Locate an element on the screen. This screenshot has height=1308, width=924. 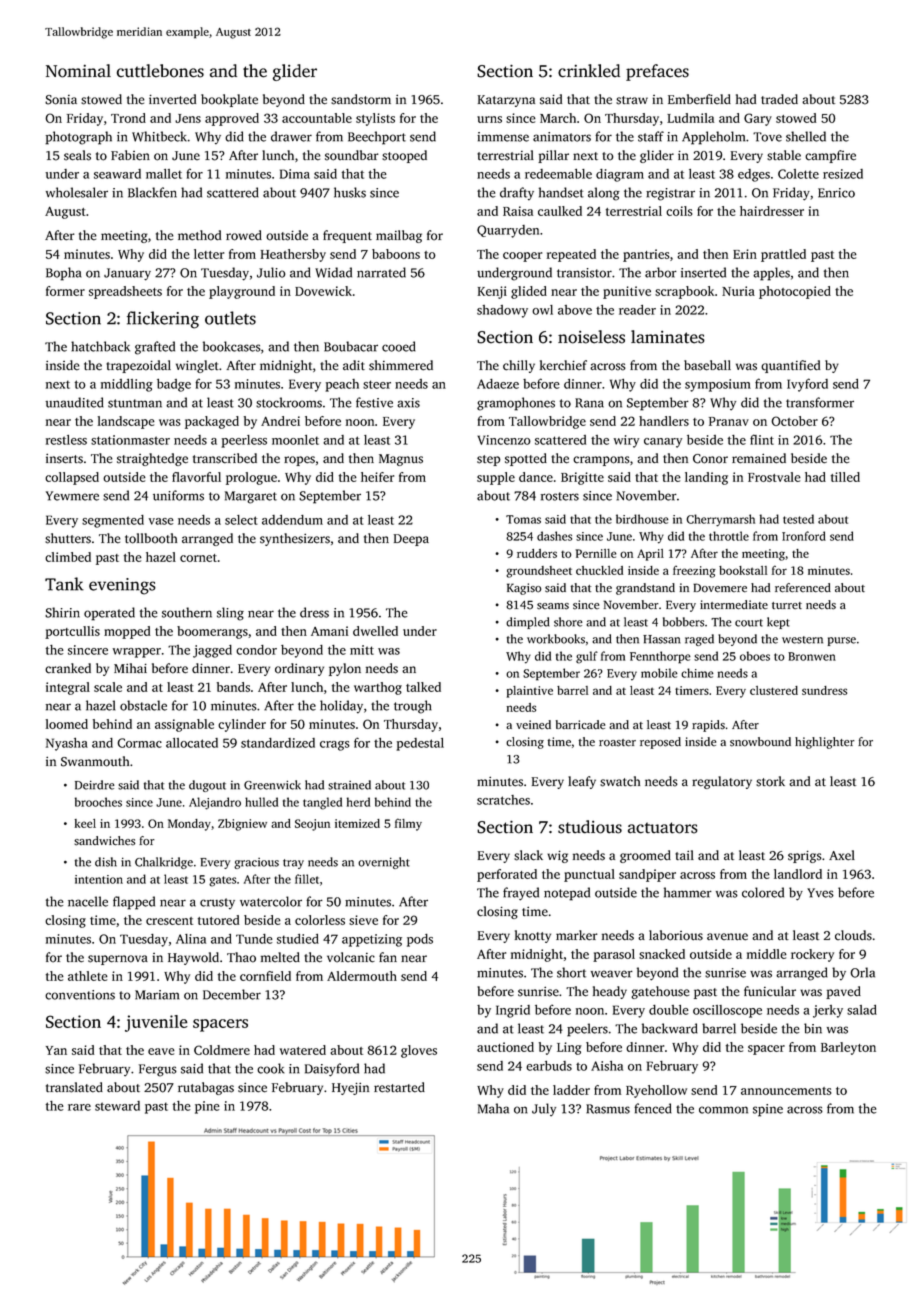
overnight is located at coordinates (384, 863).
